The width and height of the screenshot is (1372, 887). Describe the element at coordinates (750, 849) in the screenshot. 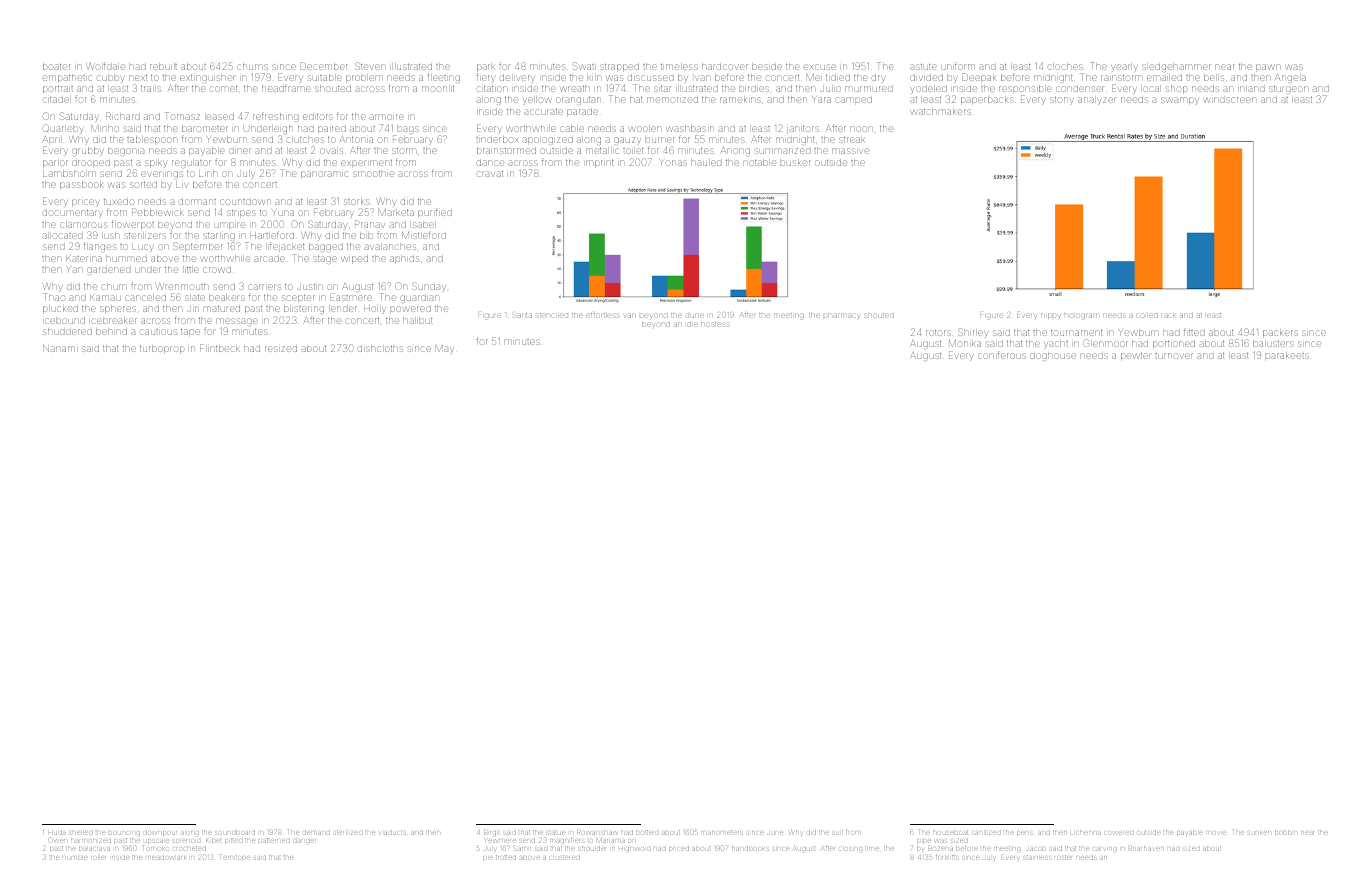

I see `handbooks` at that location.
